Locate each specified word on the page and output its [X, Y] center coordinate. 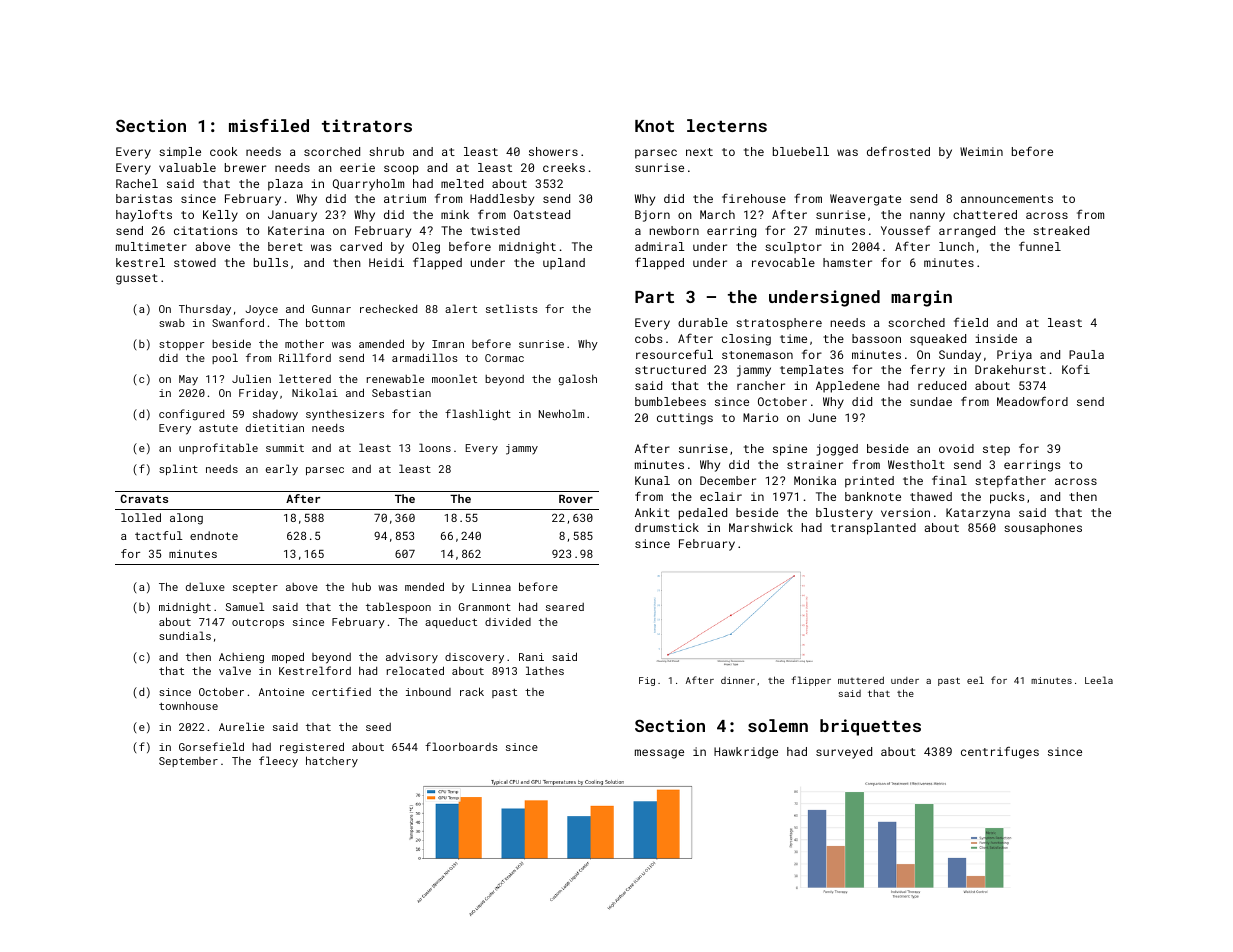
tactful [159, 535]
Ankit [652, 512]
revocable [783, 262]
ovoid [956, 448]
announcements [1007, 199]
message [659, 754]
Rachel [137, 183]
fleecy [278, 762]
